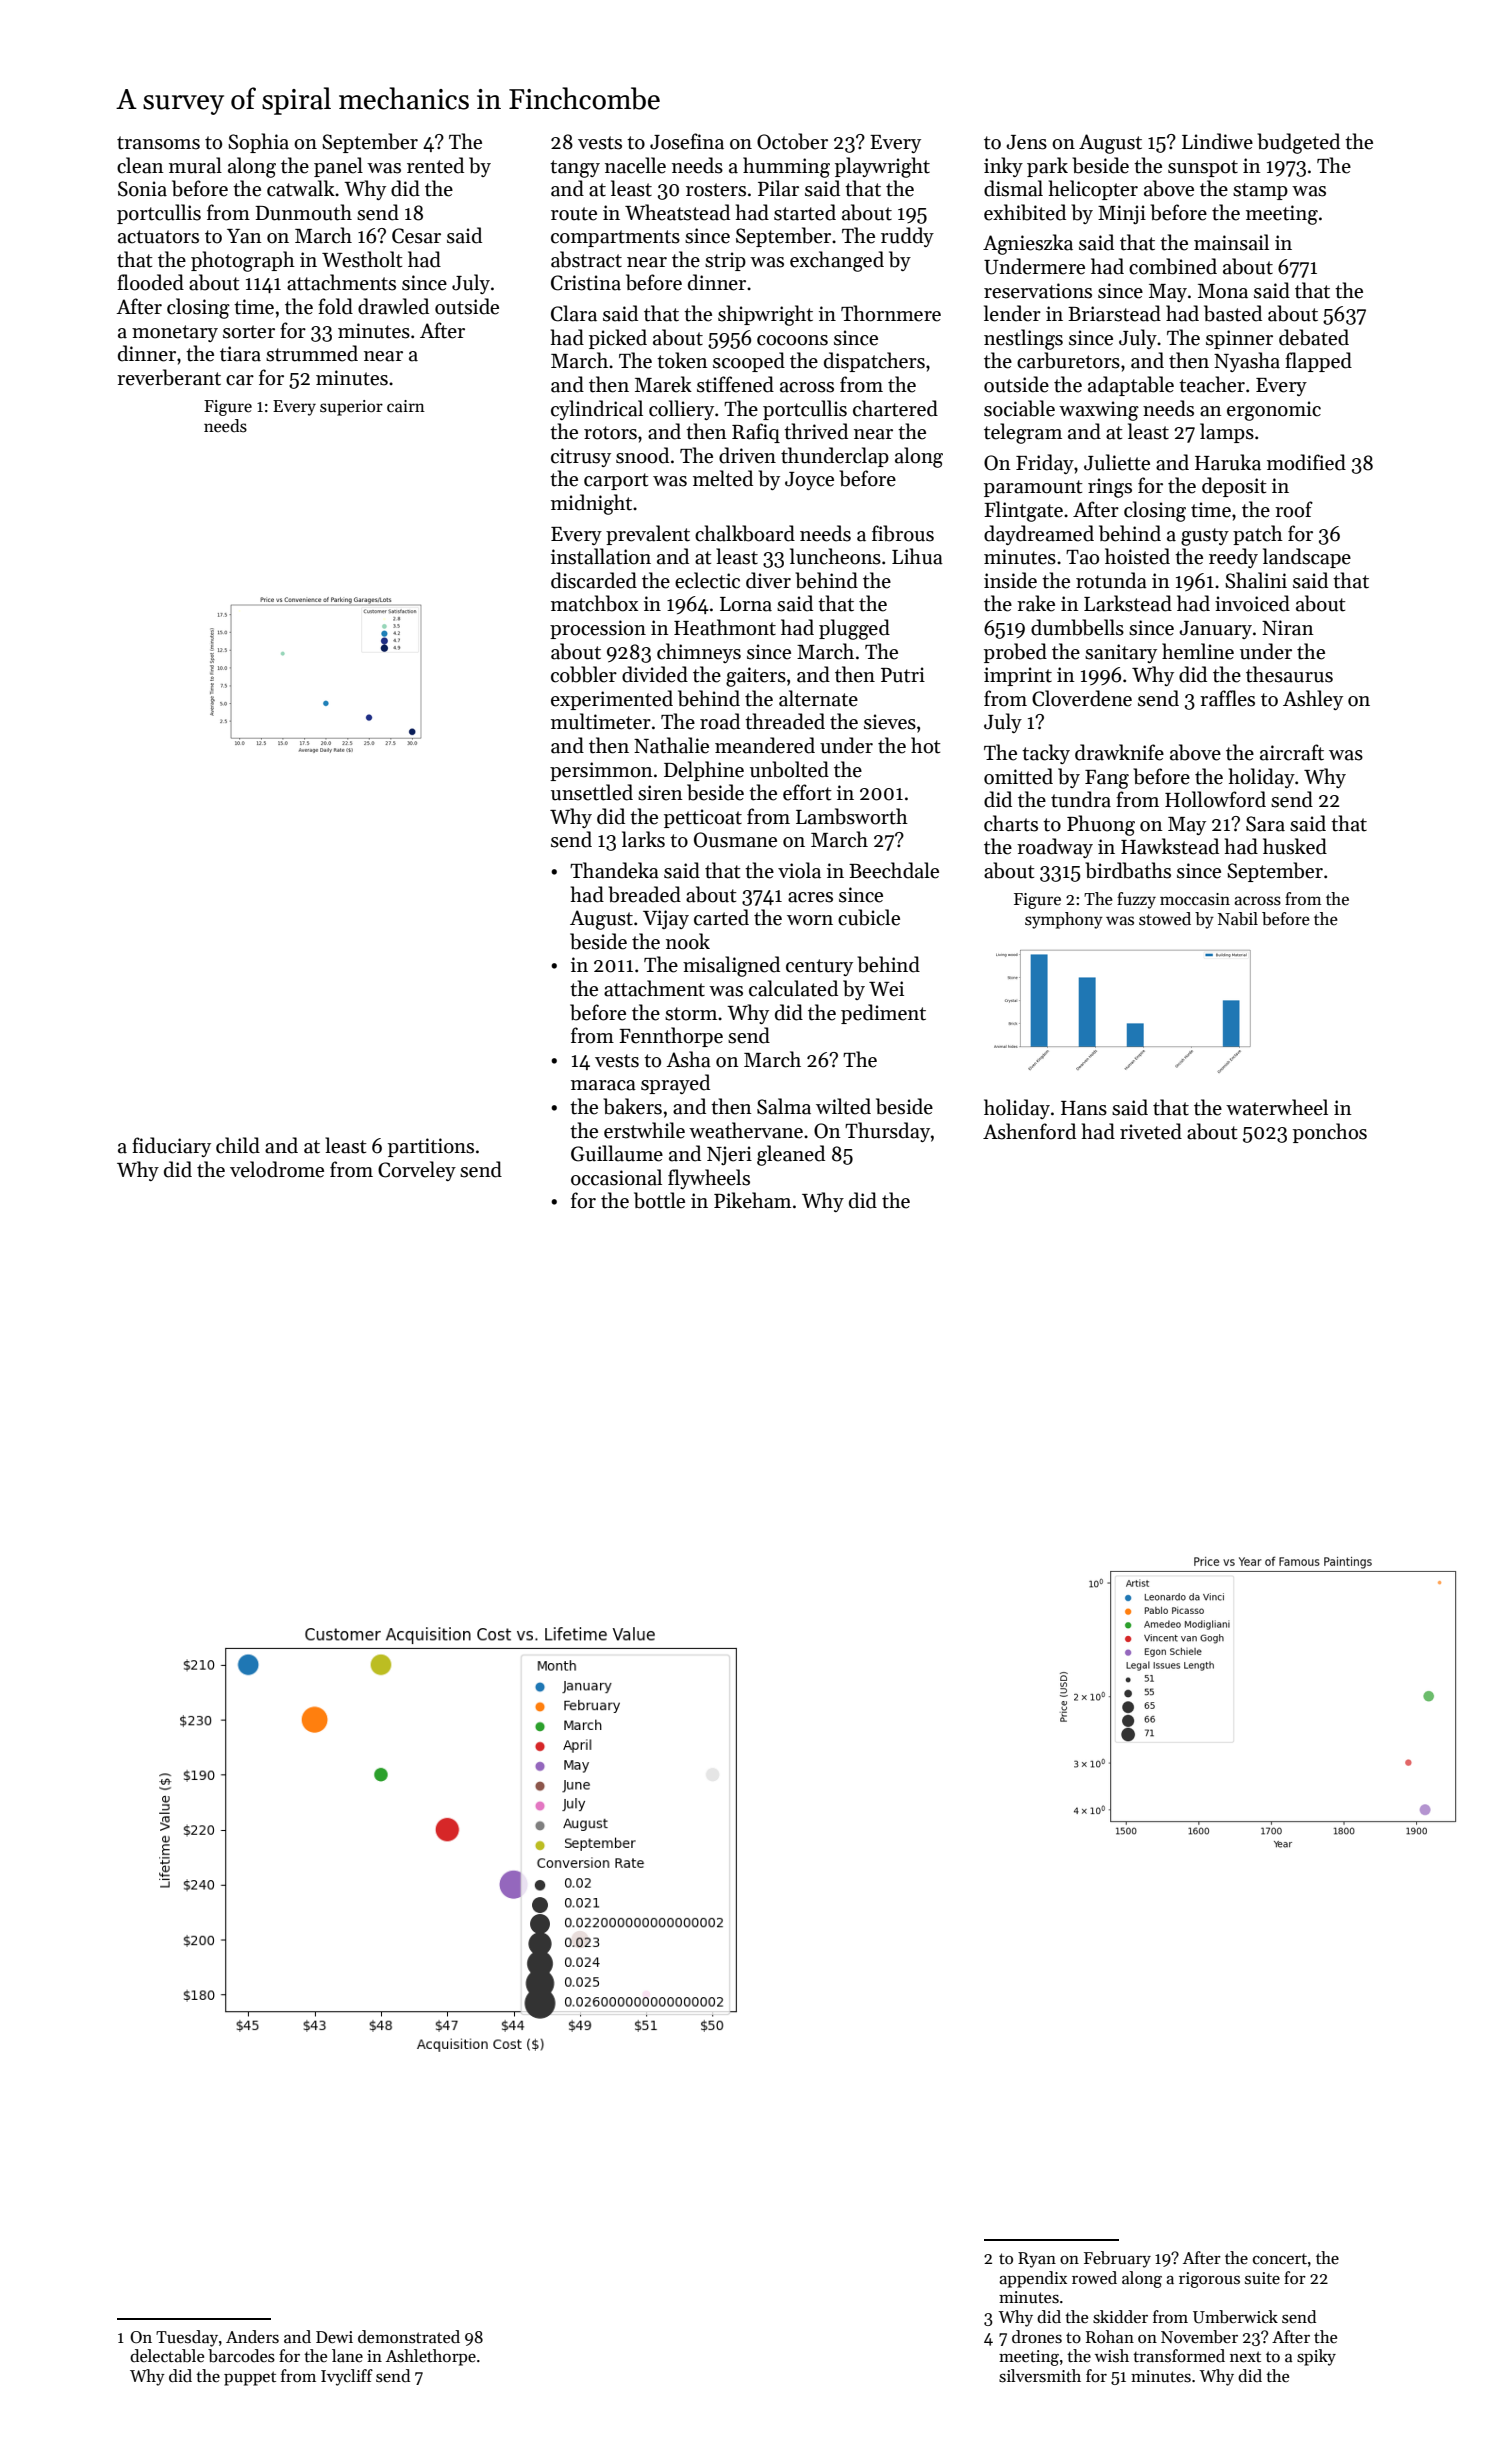 Image resolution: width=1496 pixels, height=2464 pixels. I want to click on unsettled, so click(592, 792).
